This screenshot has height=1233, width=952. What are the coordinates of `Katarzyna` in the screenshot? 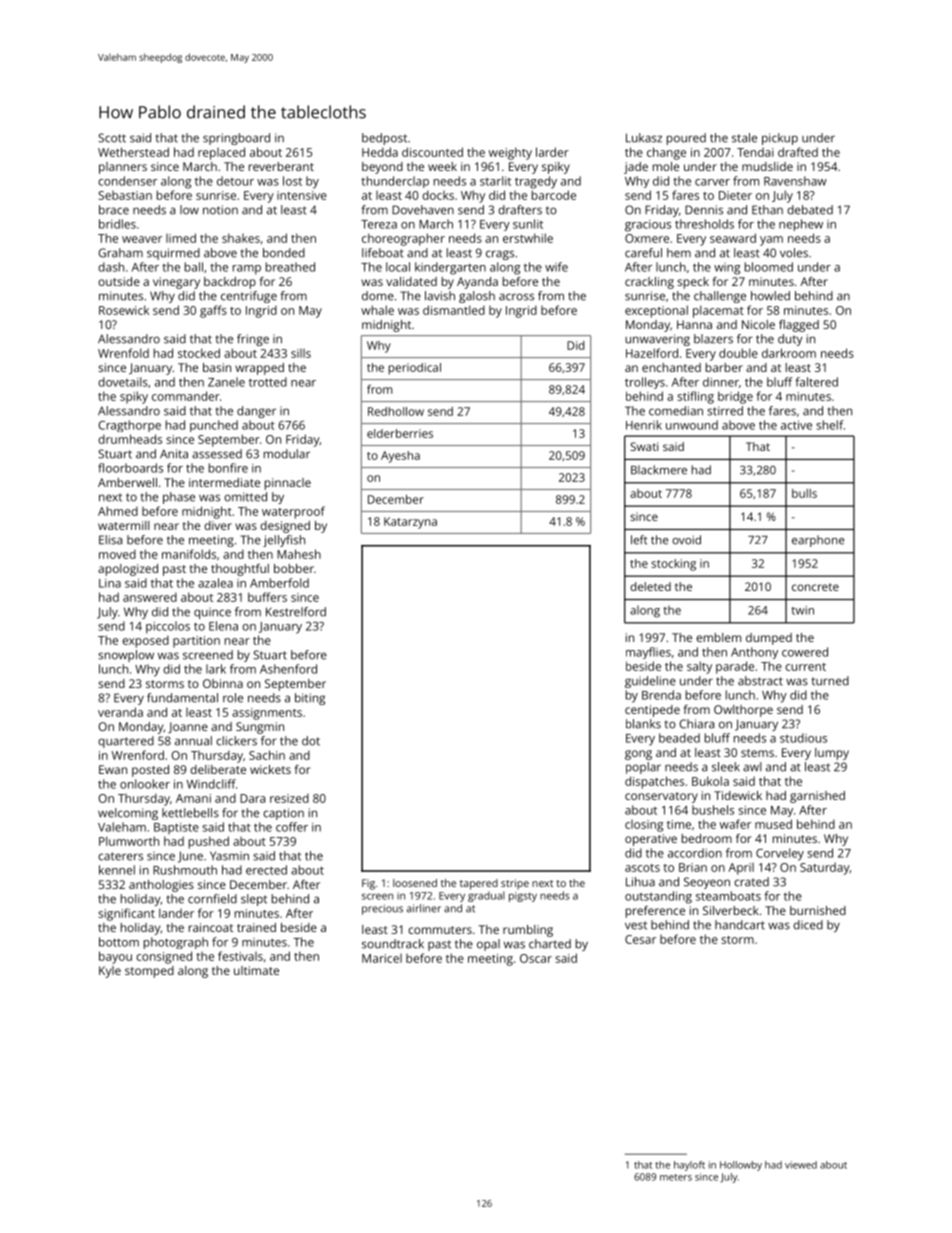 It's located at (410, 523).
